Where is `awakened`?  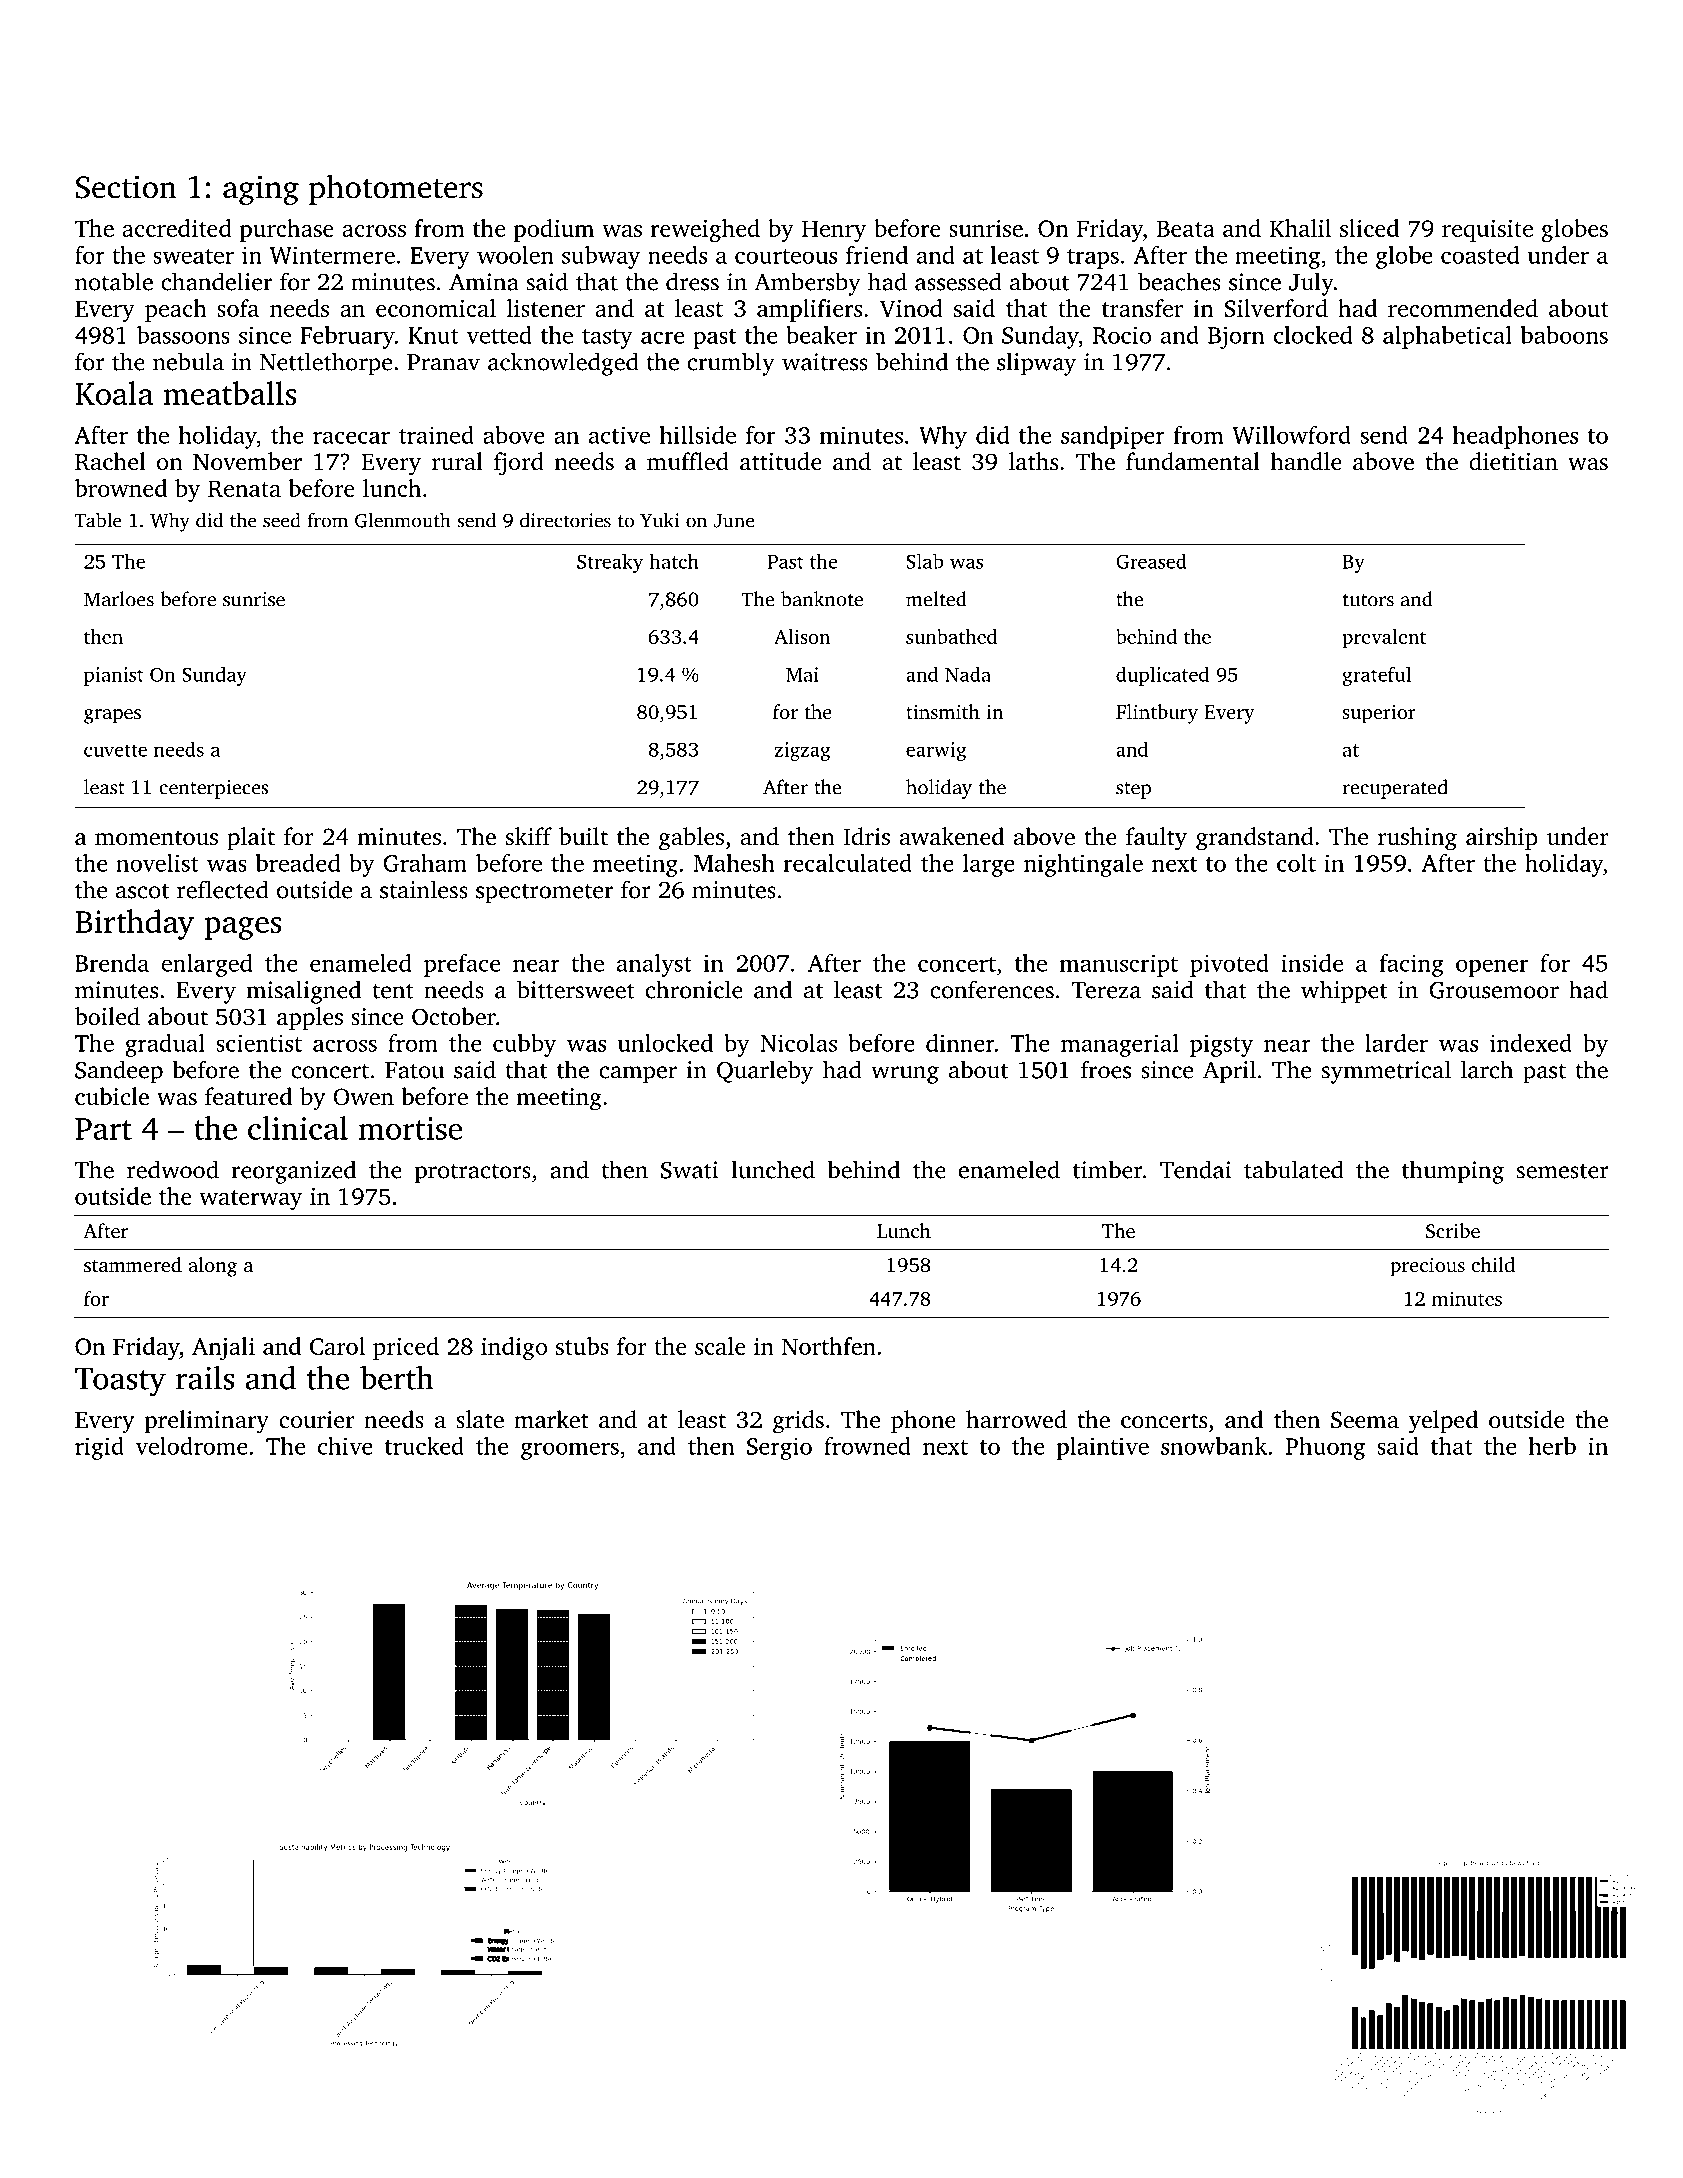
awakened is located at coordinates (952, 836).
